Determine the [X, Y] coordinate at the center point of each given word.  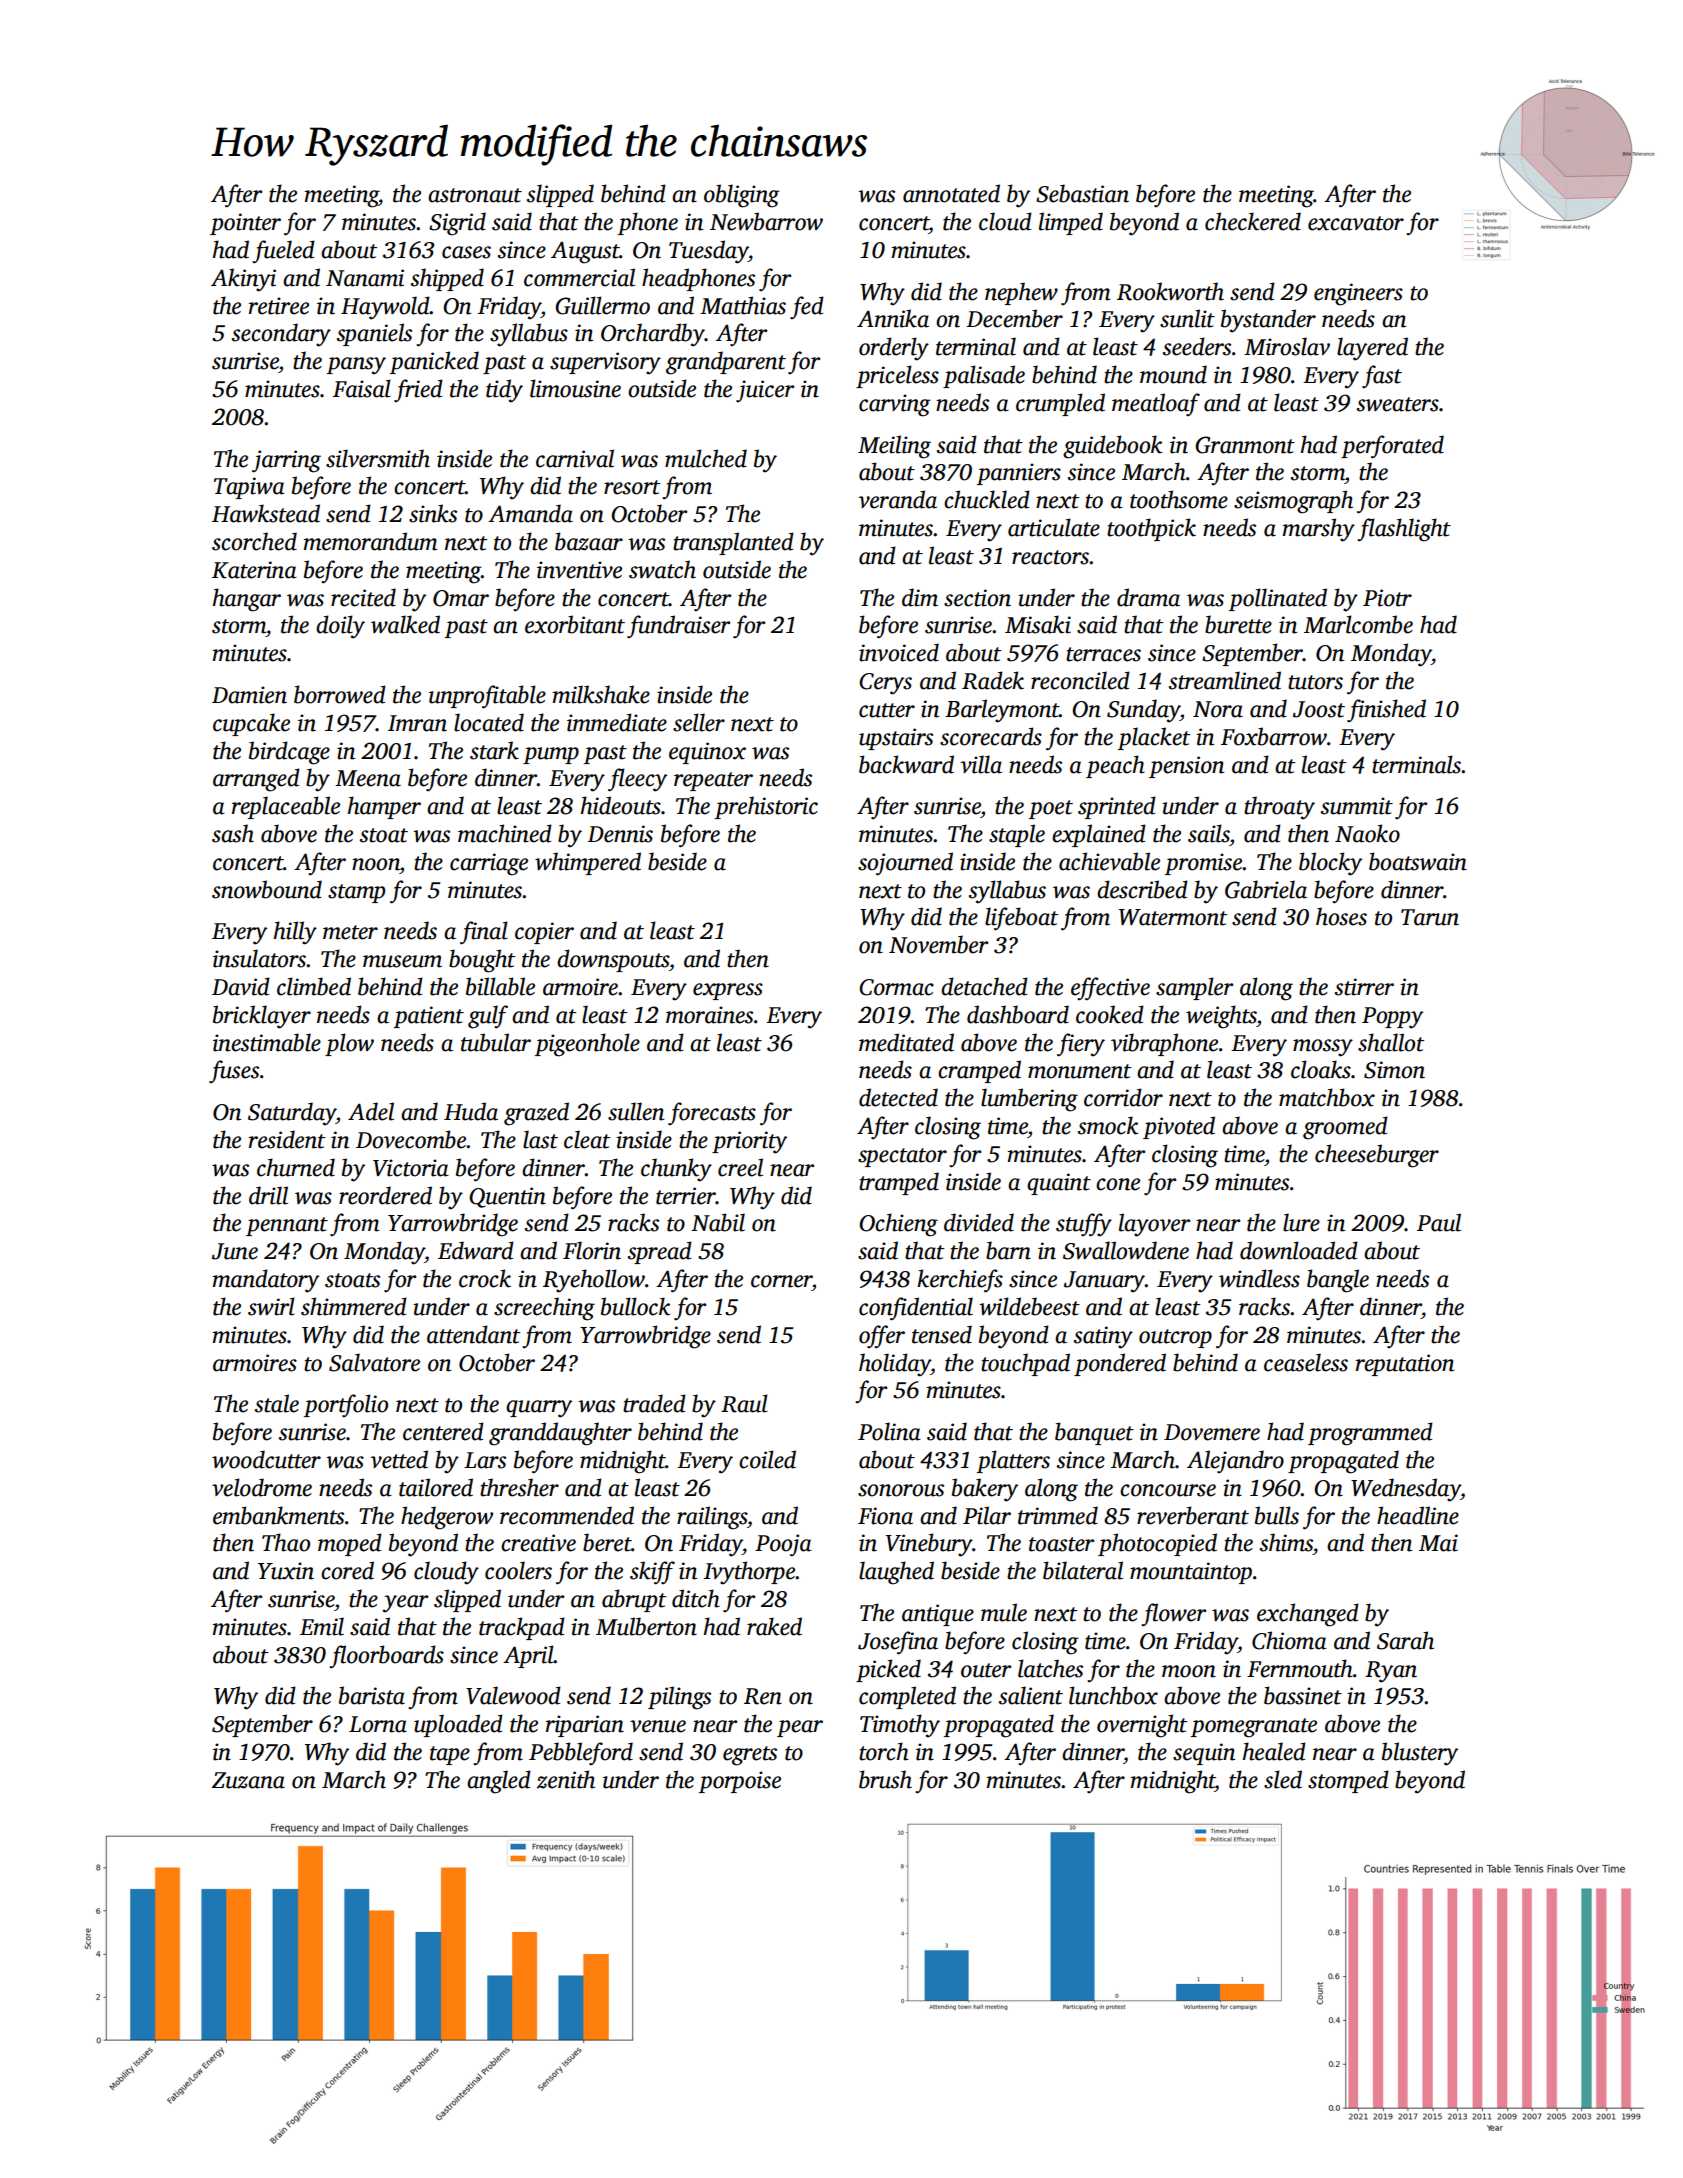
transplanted [733, 543]
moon [1189, 1671]
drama [1148, 597]
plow [349, 1044]
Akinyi [243, 280]
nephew [1021, 293]
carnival [575, 458]
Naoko [1367, 833]
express [728, 991]
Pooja [783, 1545]
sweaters [1398, 404]
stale [277, 1403]
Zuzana [248, 1780]
